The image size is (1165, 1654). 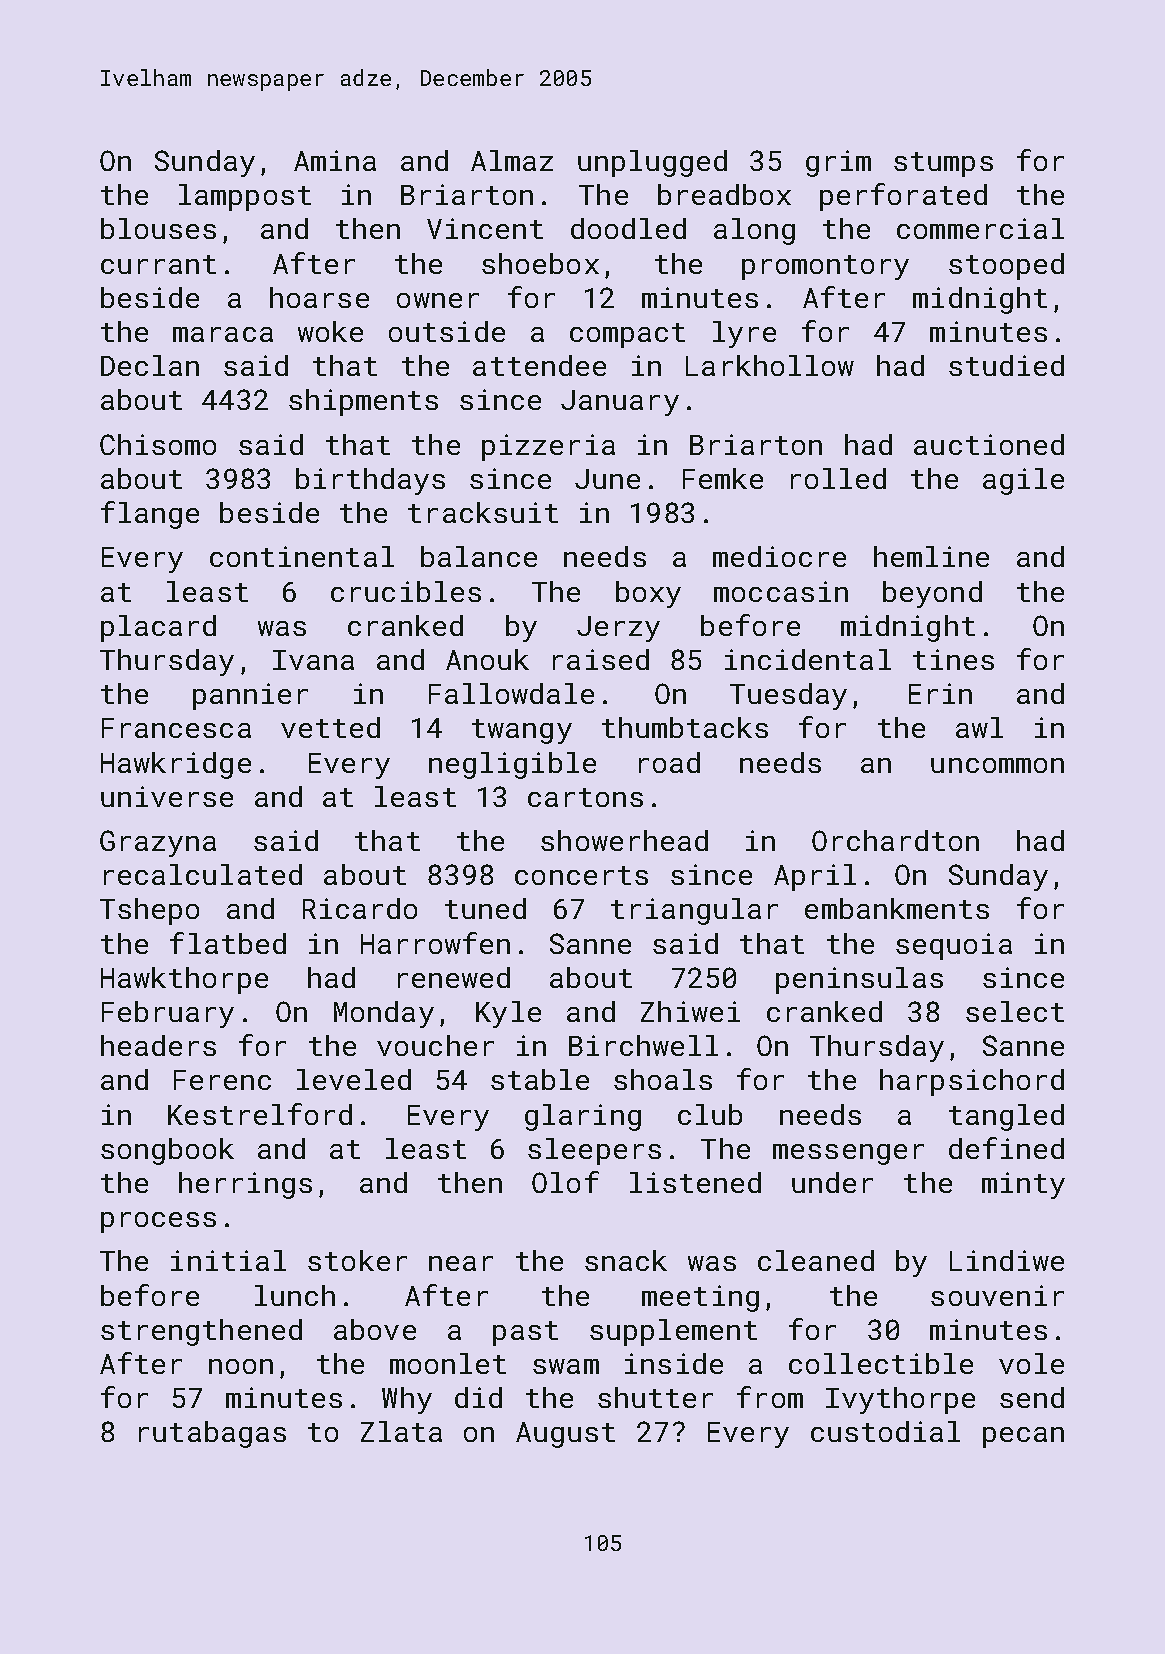 I want to click on placard, so click(x=158, y=628).
